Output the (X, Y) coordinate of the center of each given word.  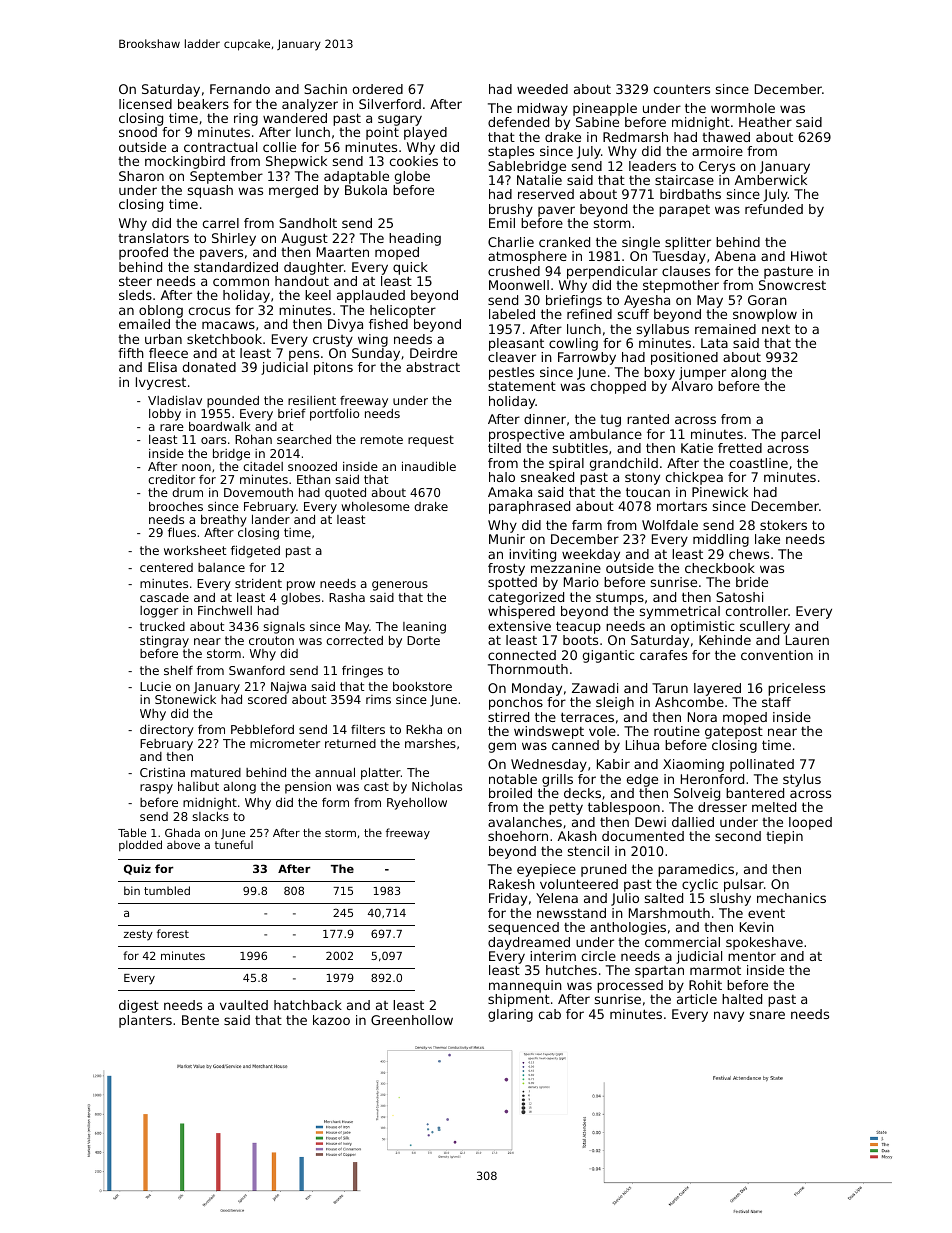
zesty (138, 935)
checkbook (720, 568)
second (738, 836)
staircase (684, 180)
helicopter (403, 311)
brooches (176, 506)
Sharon (141, 176)
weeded (542, 89)
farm (587, 525)
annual (335, 772)
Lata (714, 343)
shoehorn (518, 836)
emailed (144, 324)
